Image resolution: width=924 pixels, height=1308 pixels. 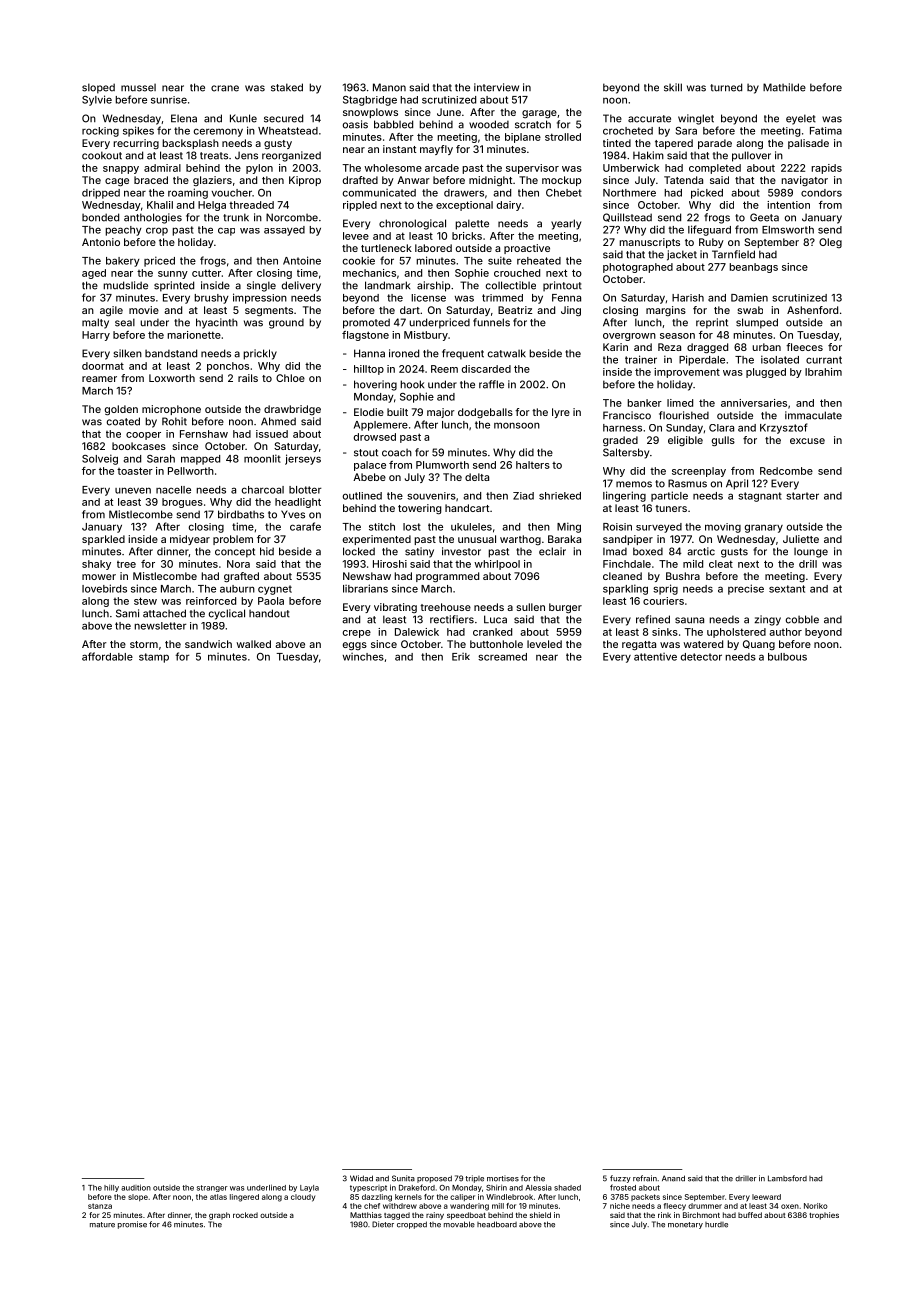 What do you see at coordinates (403, 1178) in the image?
I see `Sunita` at bounding box center [403, 1178].
